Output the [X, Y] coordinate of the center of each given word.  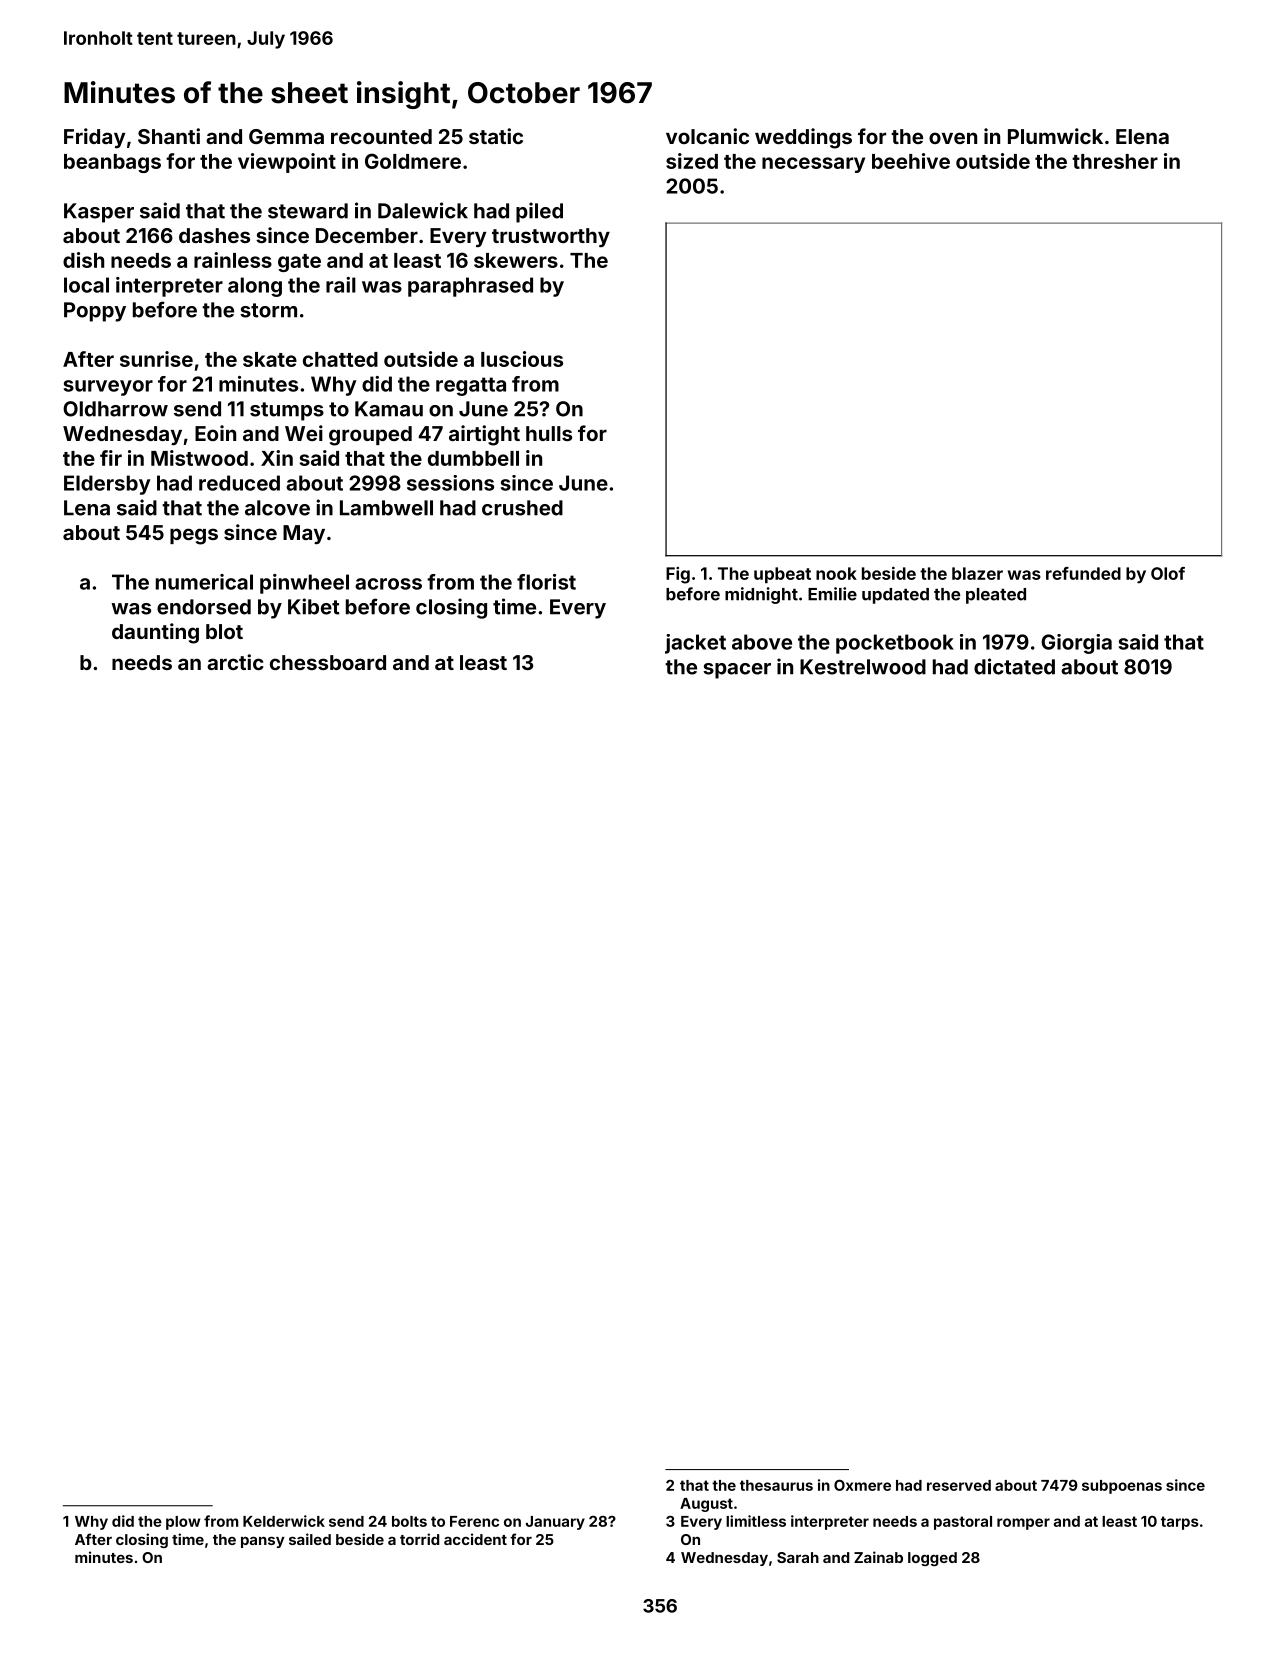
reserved [959, 1485]
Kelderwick [284, 1521]
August [706, 1505]
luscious [522, 359]
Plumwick [1055, 136]
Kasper [99, 213]
